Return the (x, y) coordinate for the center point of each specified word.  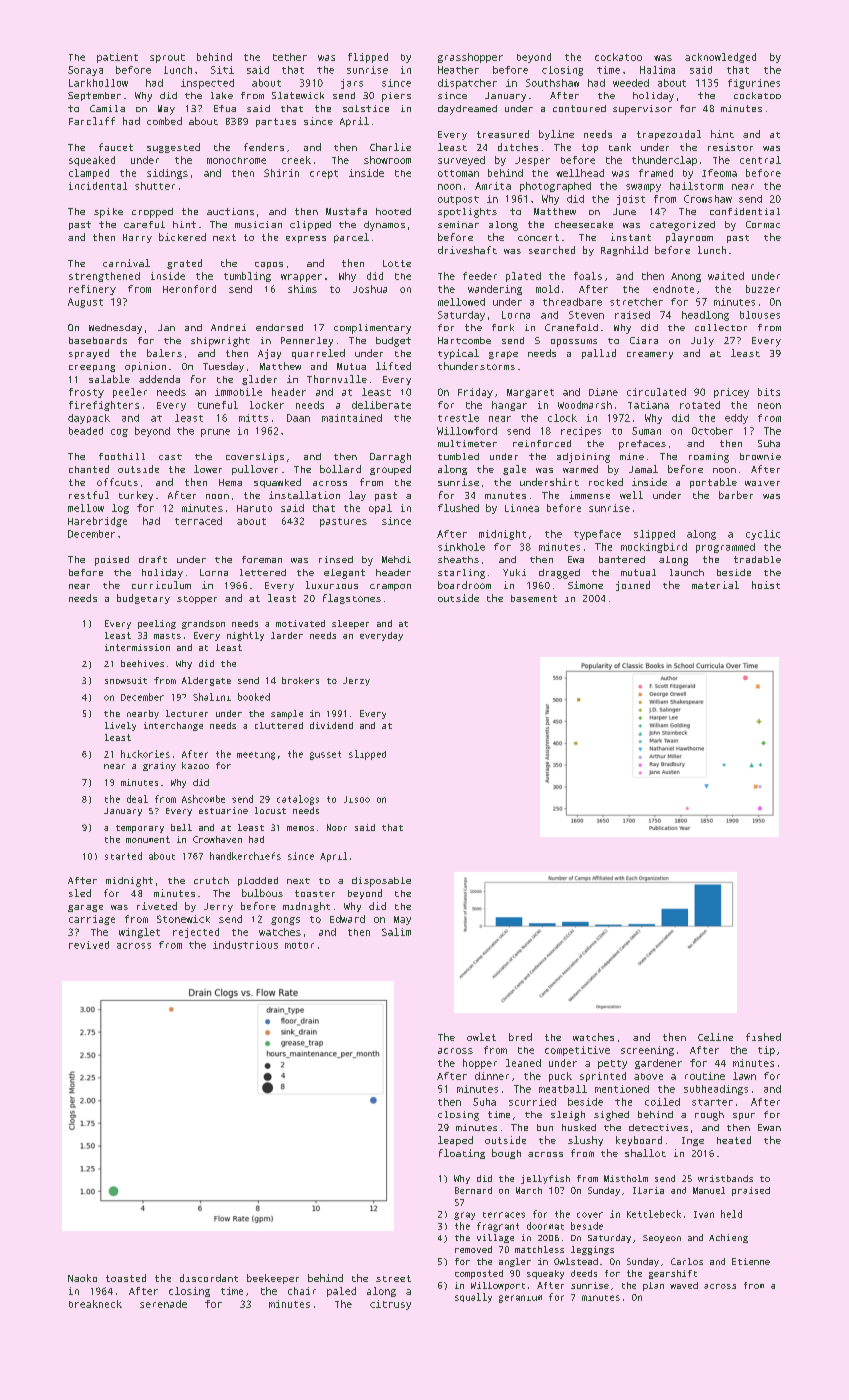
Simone (585, 585)
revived (89, 945)
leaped (455, 1141)
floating (462, 1154)
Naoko (82, 1278)
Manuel (709, 1190)
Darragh (390, 458)
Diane (603, 392)
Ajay (269, 354)
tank (620, 147)
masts (167, 636)
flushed (458, 508)
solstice (366, 108)
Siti (222, 70)
